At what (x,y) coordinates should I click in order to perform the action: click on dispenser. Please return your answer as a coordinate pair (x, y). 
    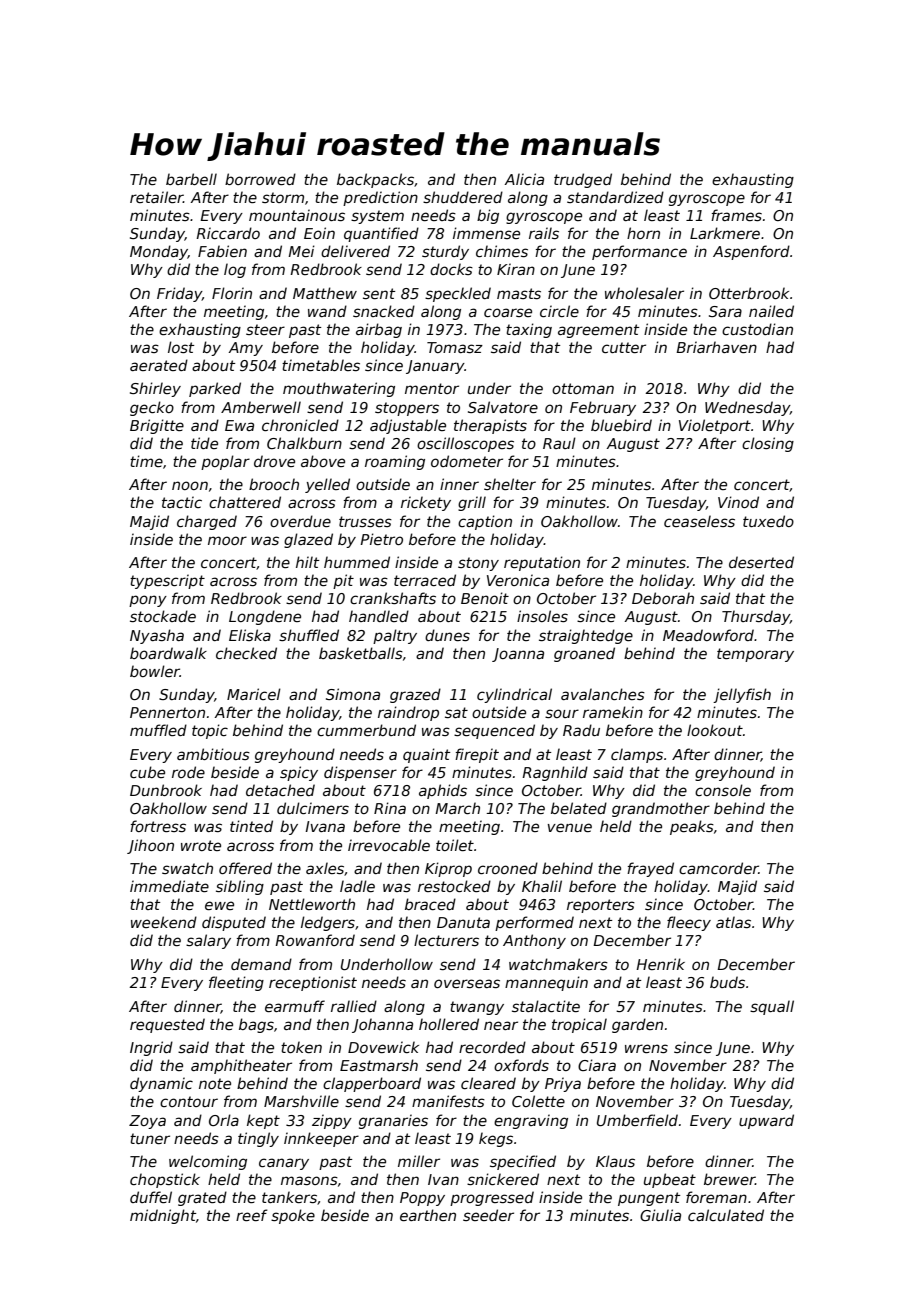
    Looking at the image, I should click on (360, 773).
